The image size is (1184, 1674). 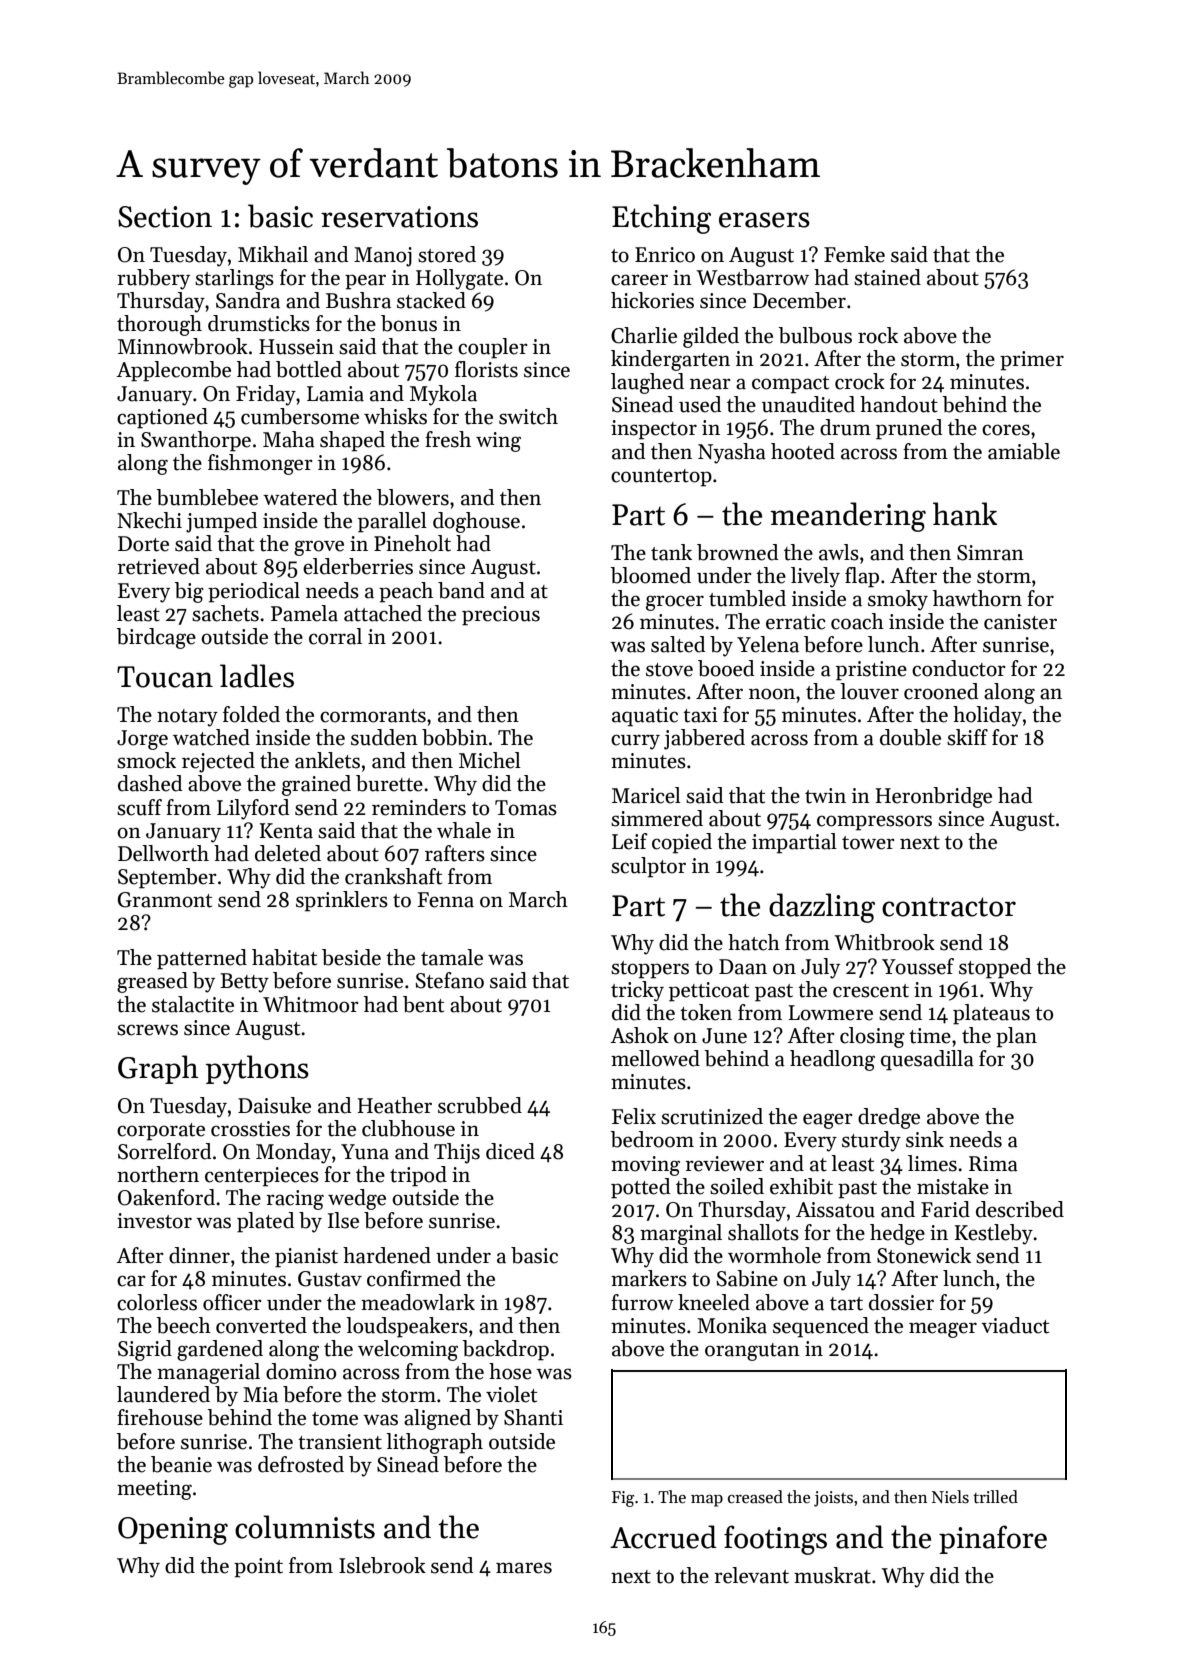 What do you see at coordinates (352, 441) in the page?
I see `shaped` at bounding box center [352, 441].
